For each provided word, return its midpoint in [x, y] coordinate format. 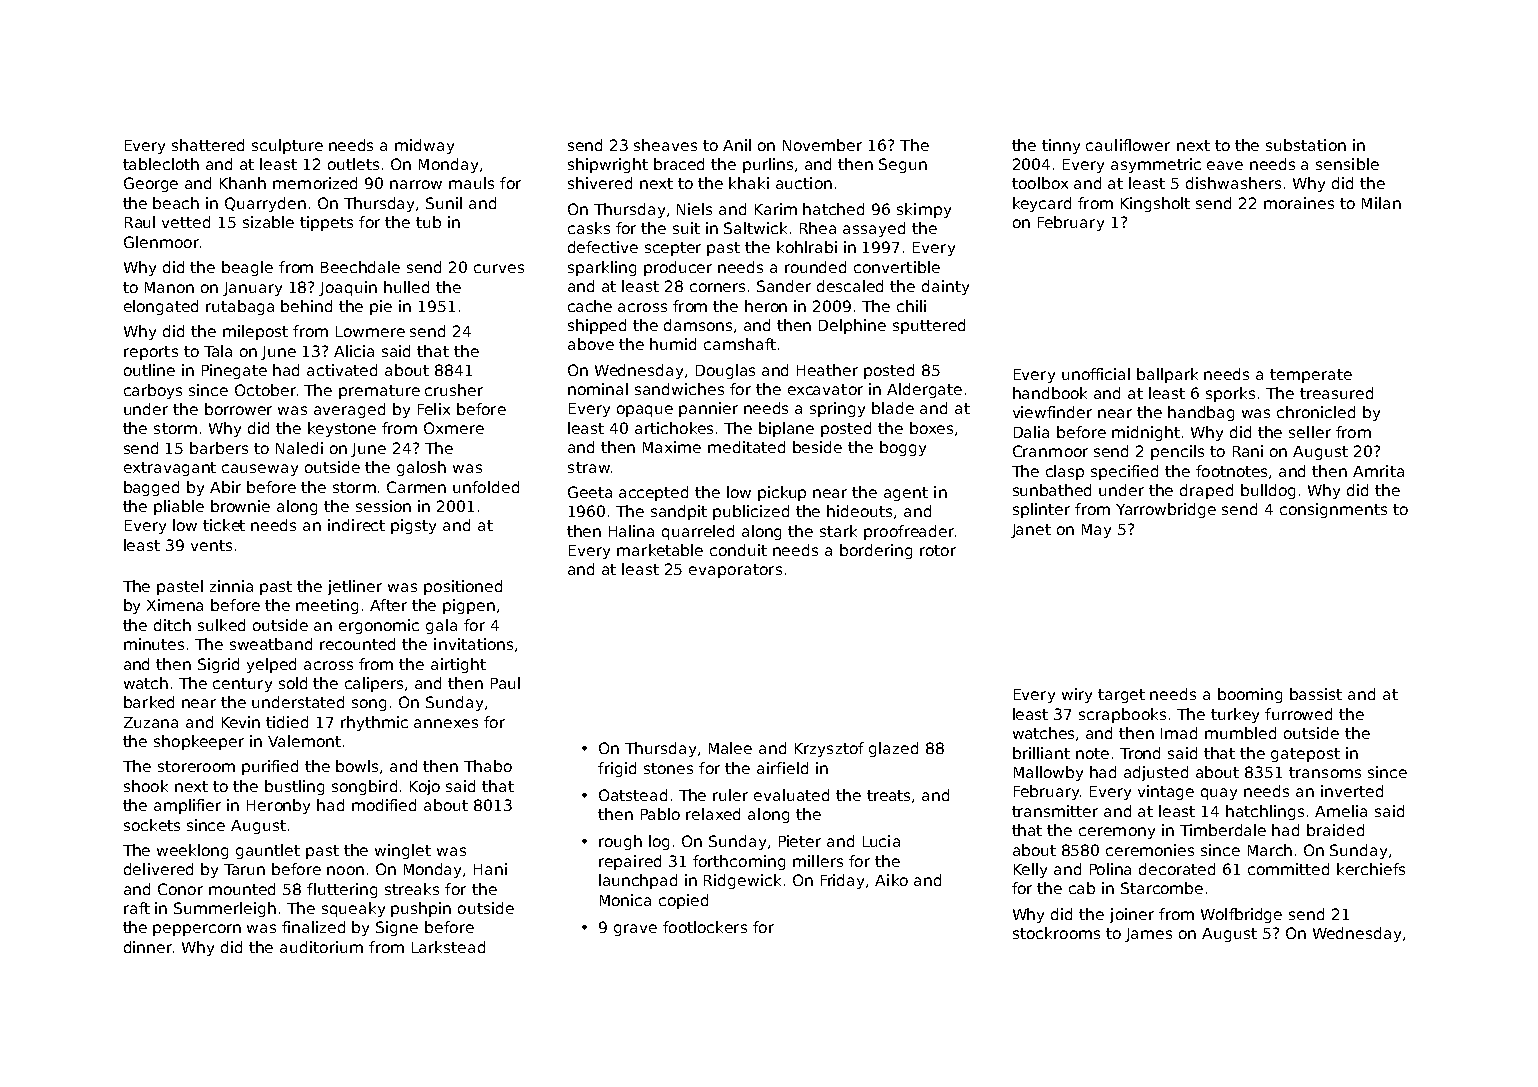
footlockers [705, 927]
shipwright [608, 165]
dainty [945, 287]
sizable [268, 222]
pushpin [421, 909]
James [1148, 935]
